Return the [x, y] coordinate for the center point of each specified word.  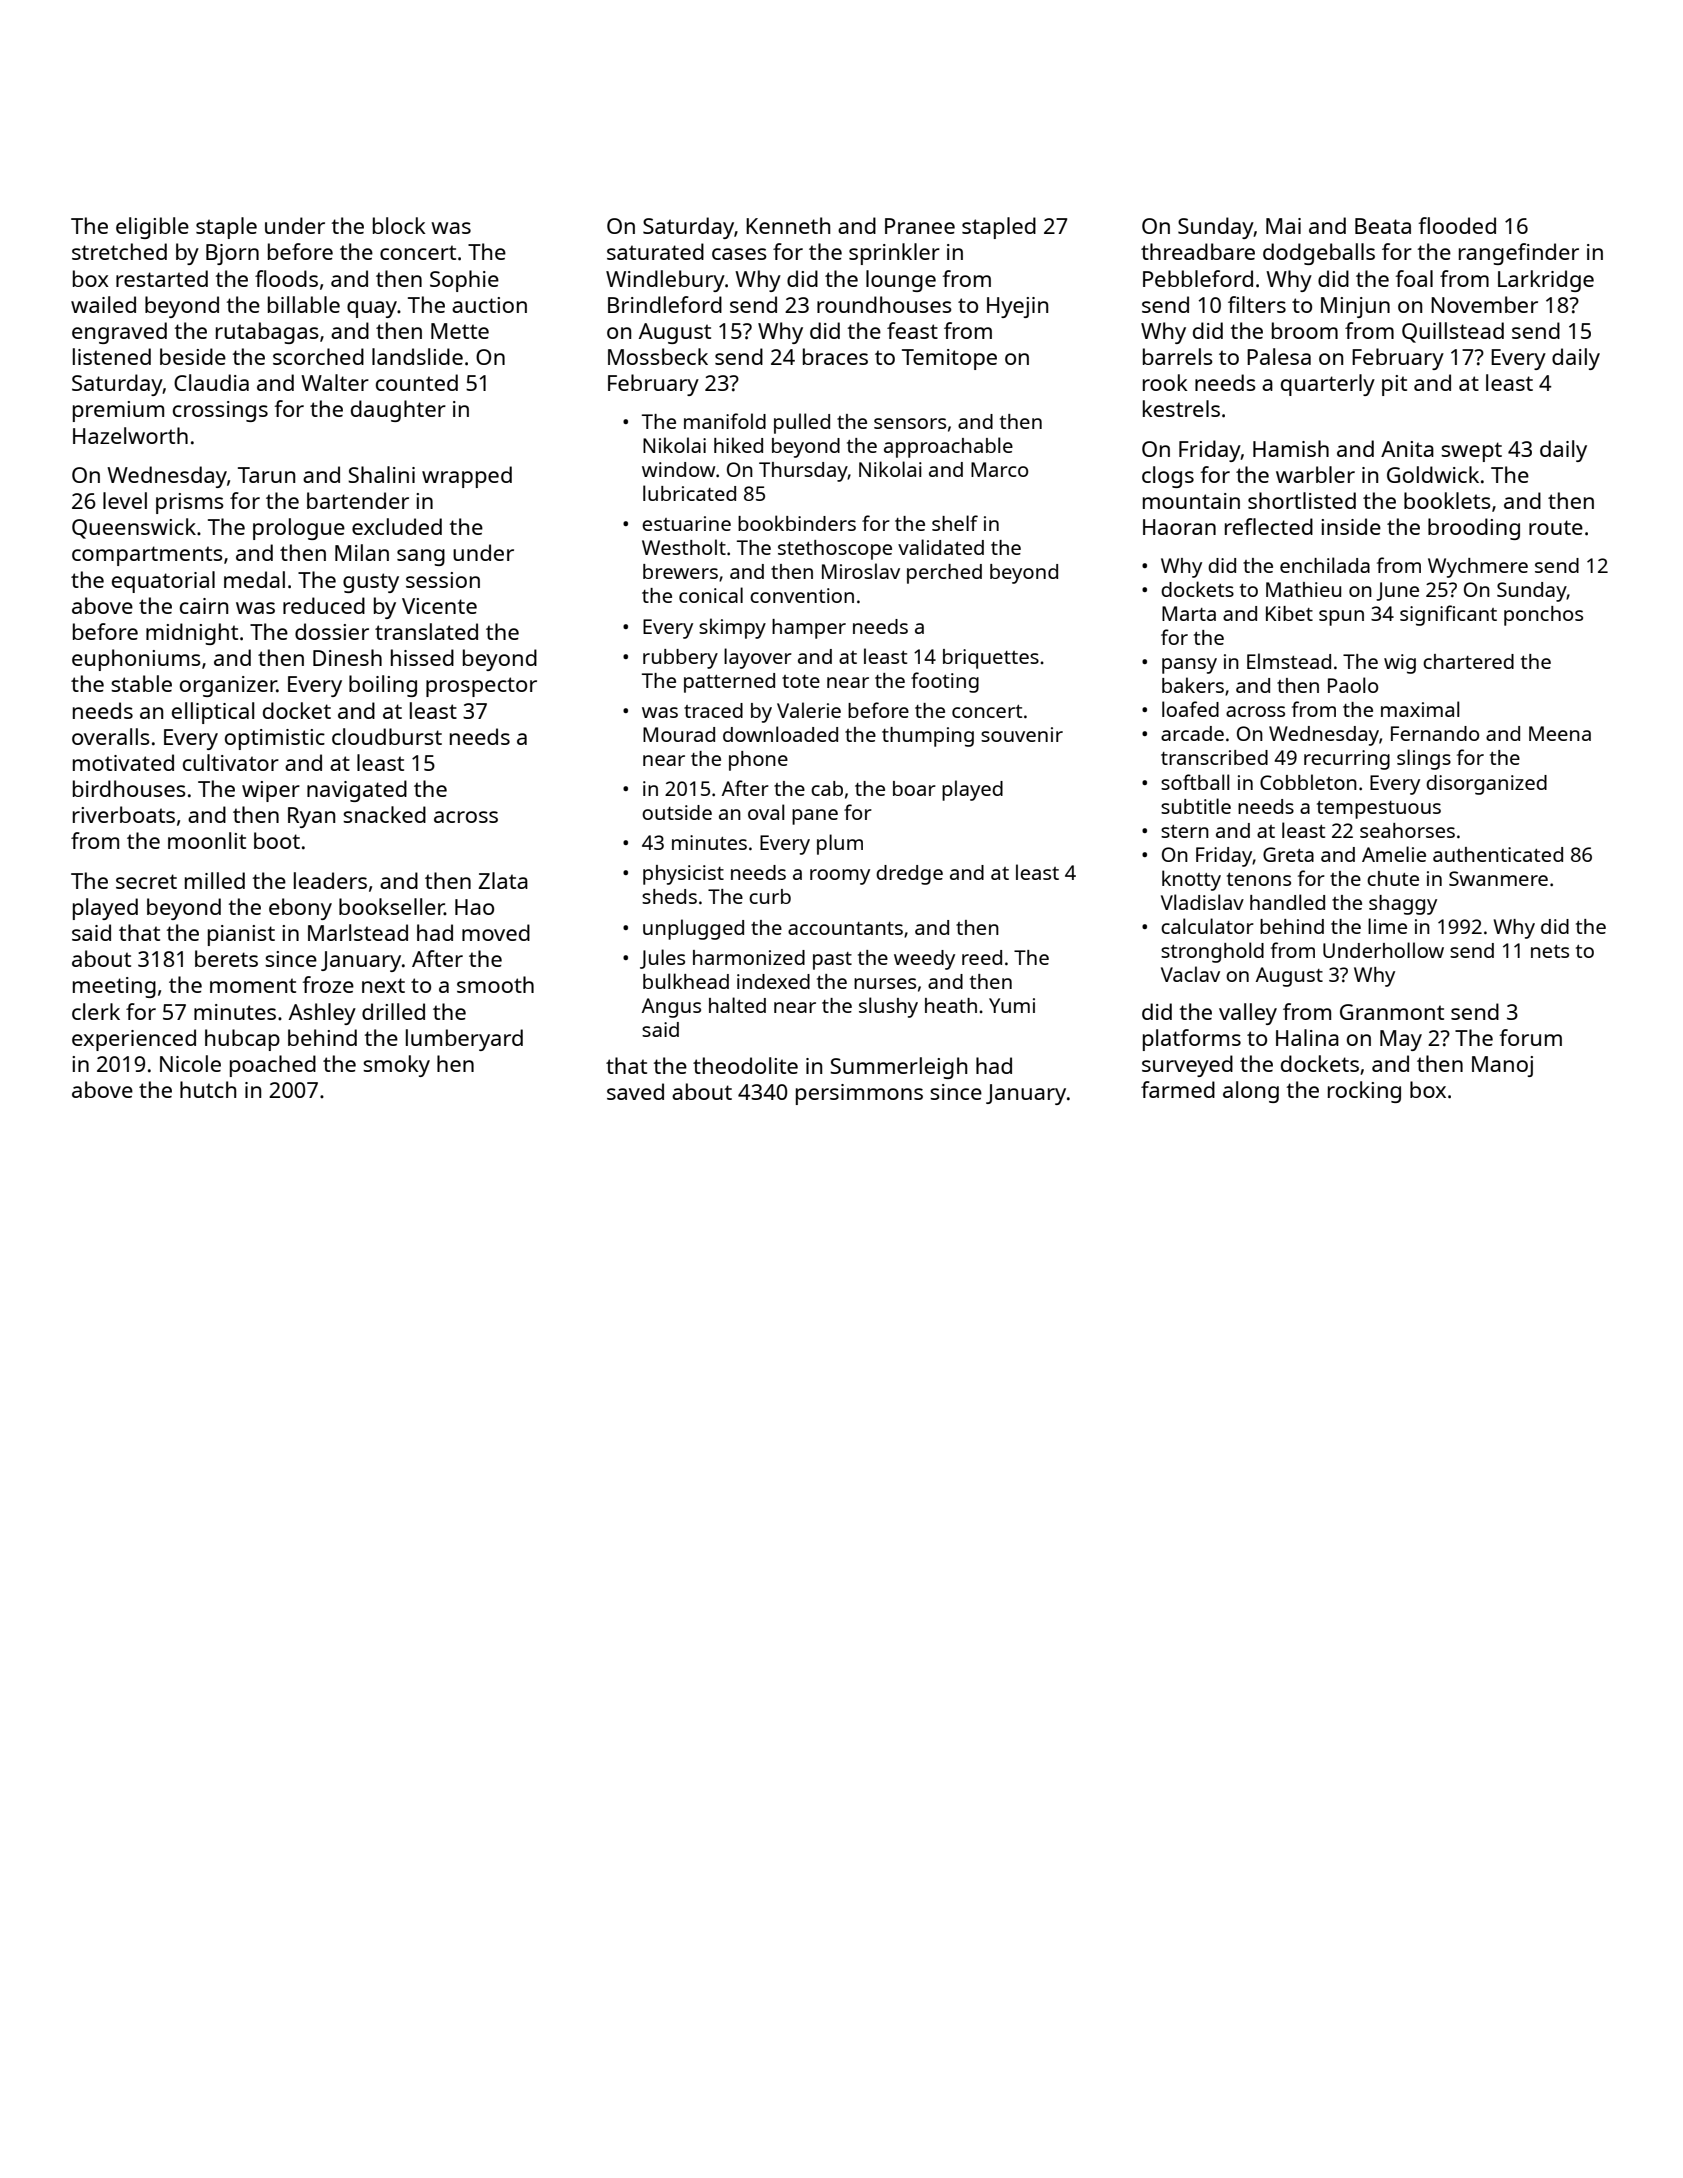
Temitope [949, 359]
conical [711, 595]
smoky [396, 1066]
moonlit [207, 840]
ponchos [1543, 616]
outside [677, 812]
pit [1394, 385]
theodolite [745, 1065]
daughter [398, 411]
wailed [103, 304]
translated [426, 631]
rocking [1364, 1092]
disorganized [1486, 785]
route [1556, 527]
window [678, 469]
